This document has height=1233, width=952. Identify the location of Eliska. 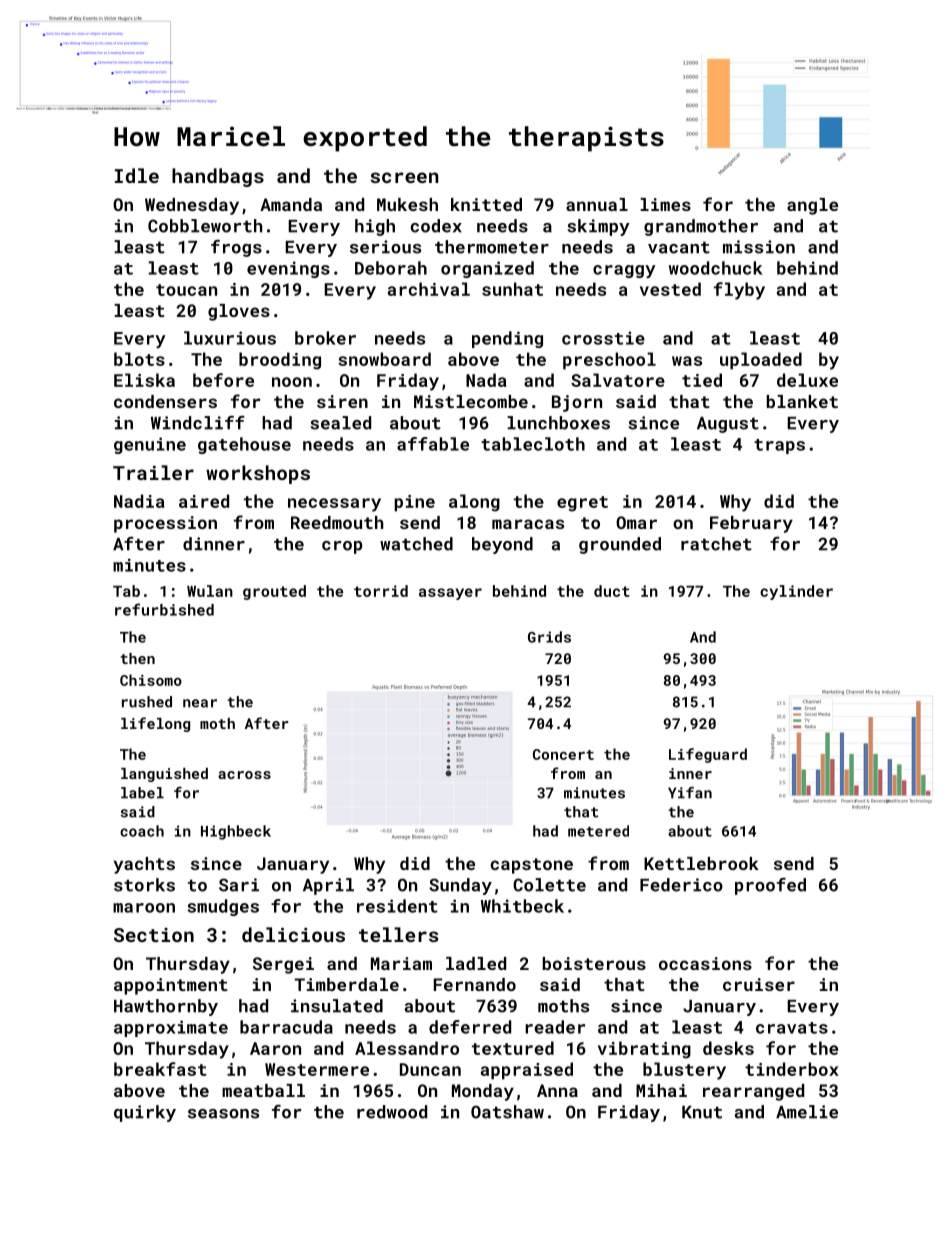
(144, 380).
